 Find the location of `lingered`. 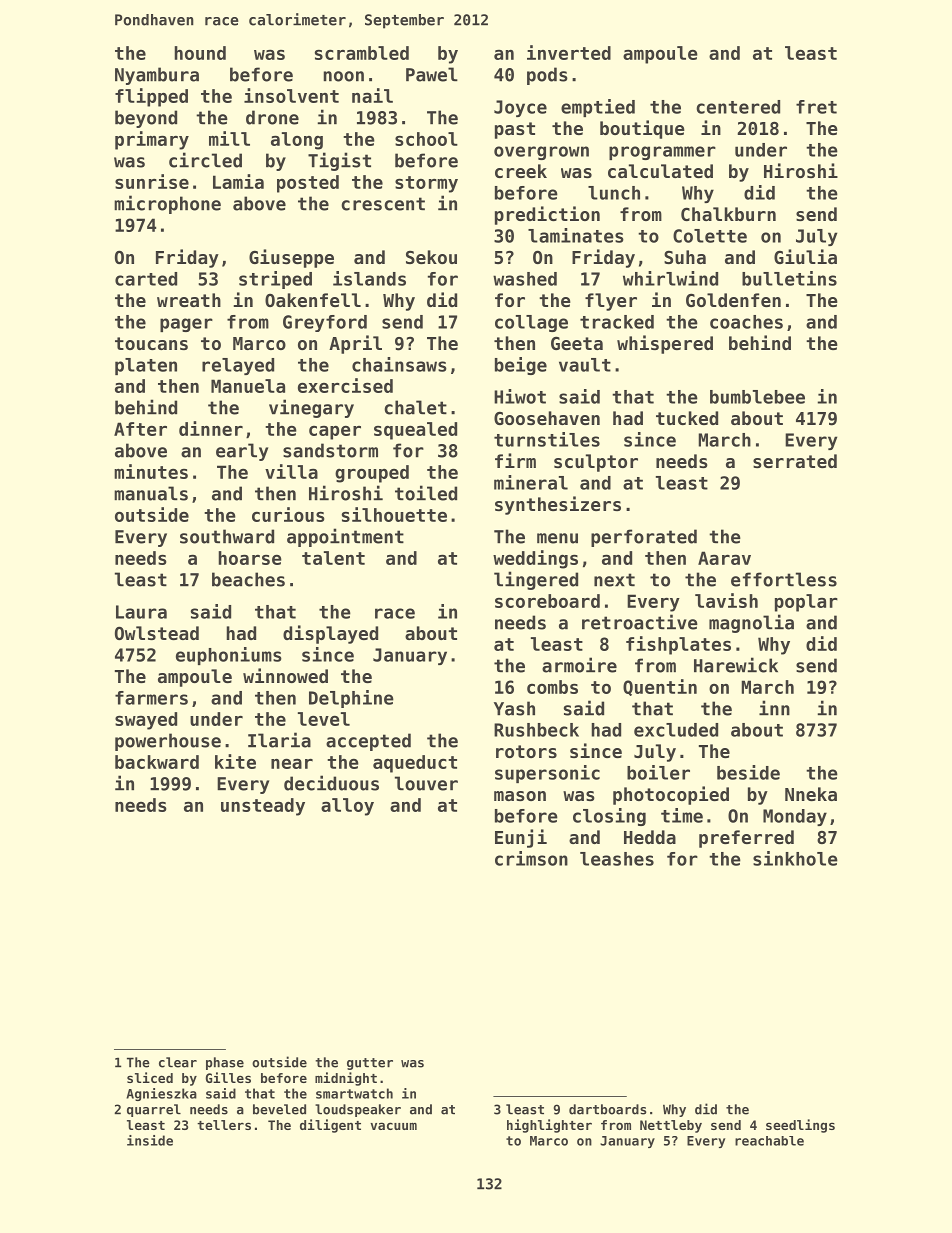

lingered is located at coordinates (536, 580).
